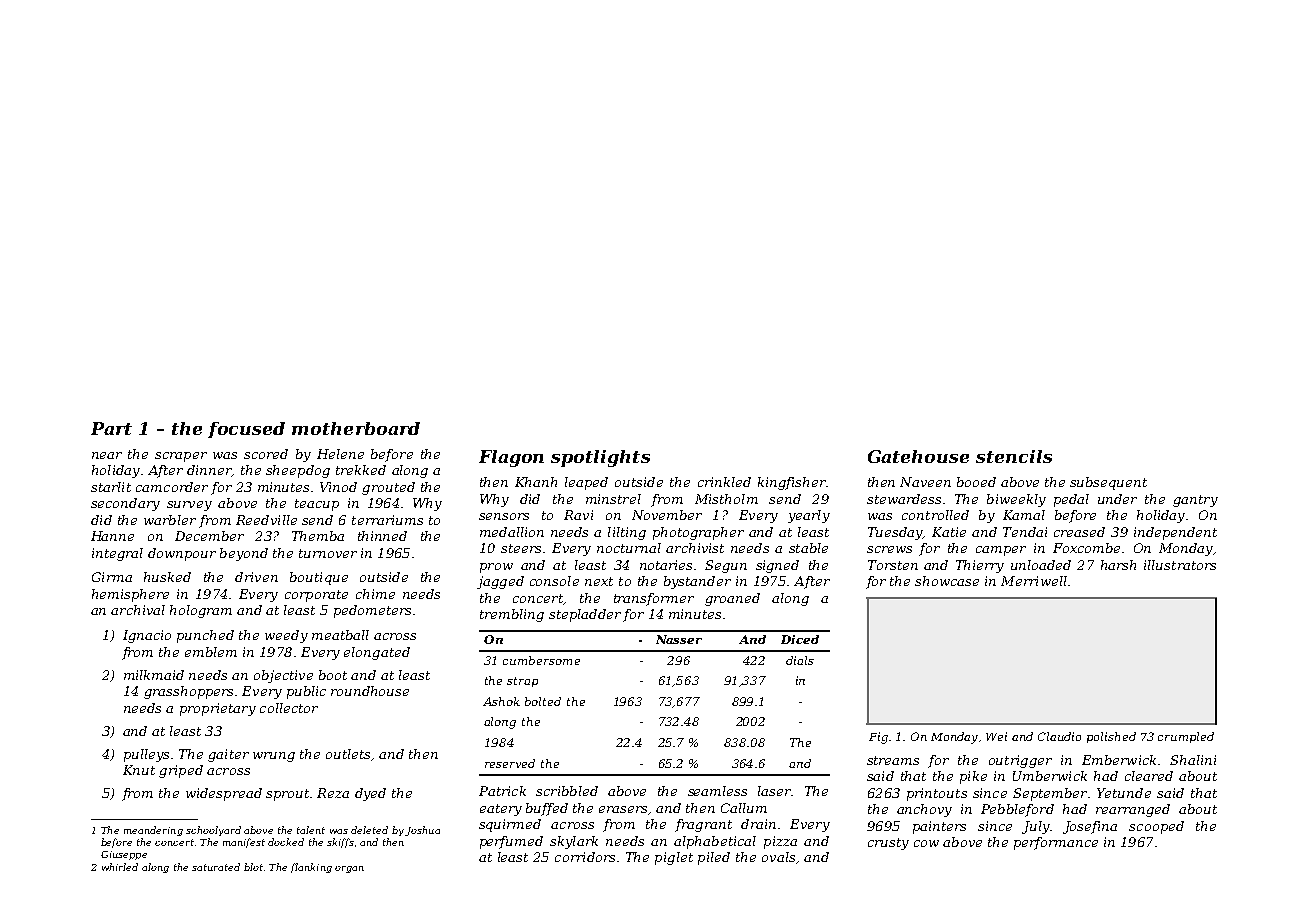 The width and height of the screenshot is (1308, 924). What do you see at coordinates (800, 660) in the screenshot?
I see `dials` at bounding box center [800, 660].
